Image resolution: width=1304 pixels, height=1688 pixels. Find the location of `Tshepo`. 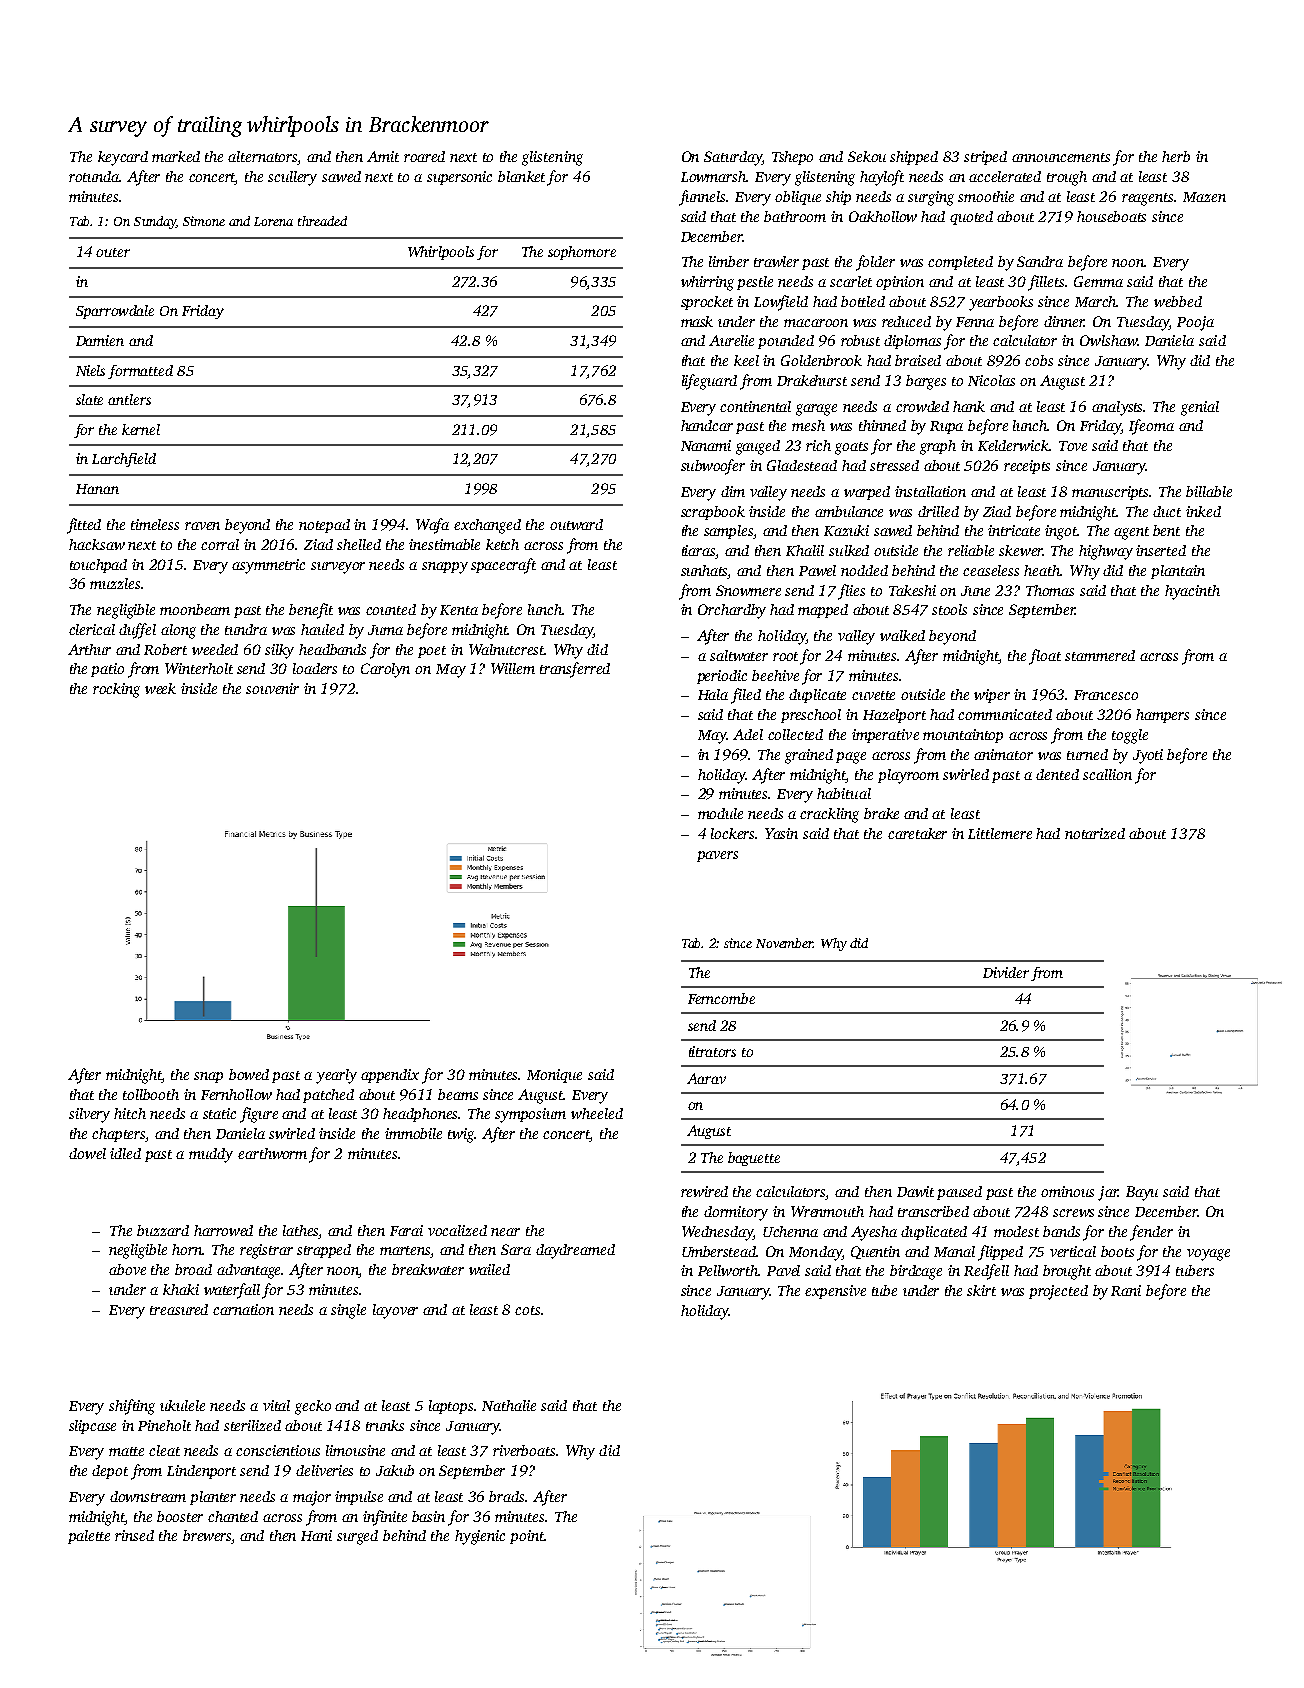

Tshepo is located at coordinates (792, 158).
